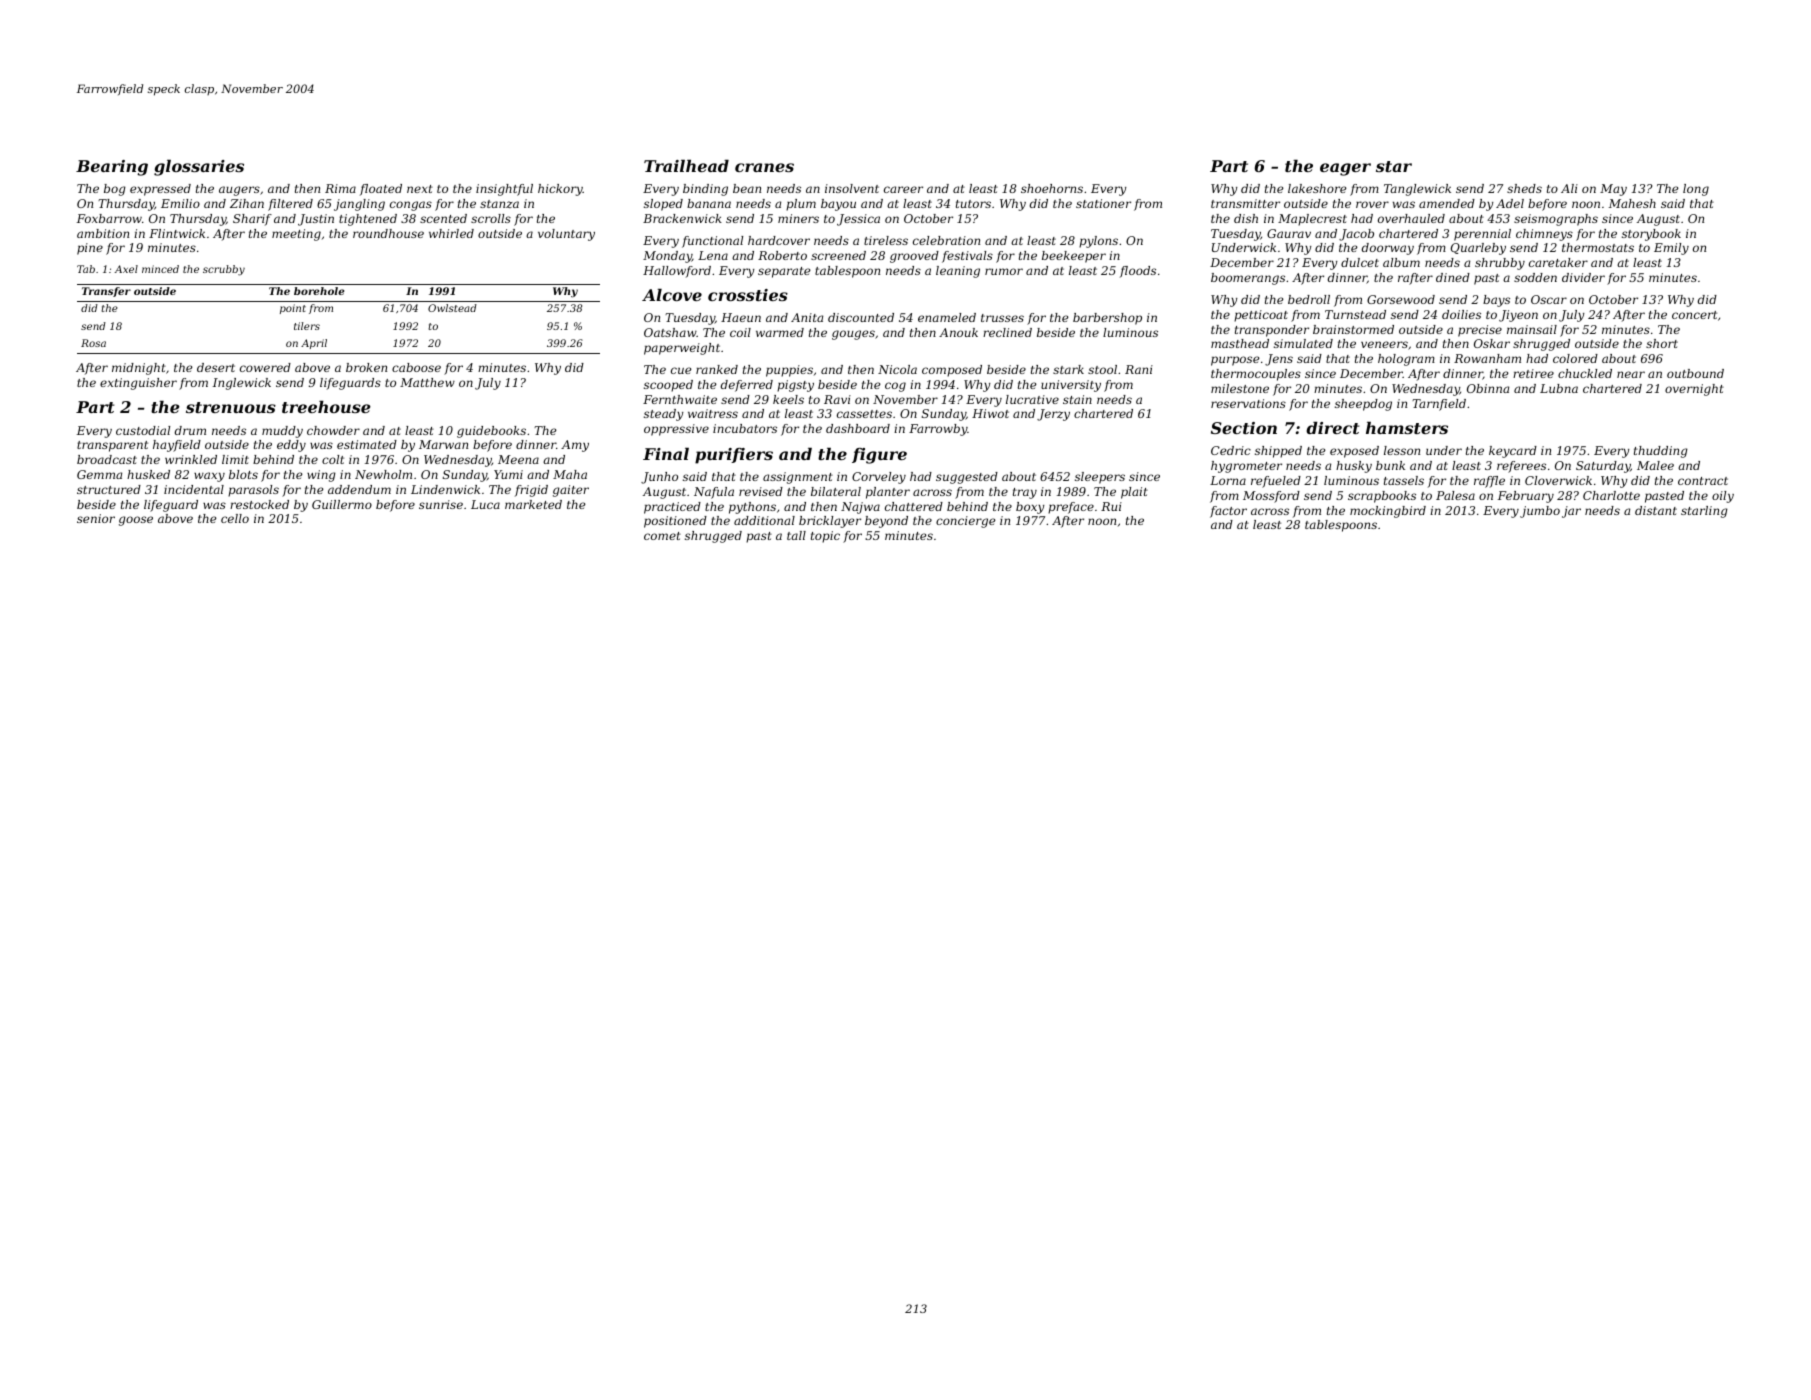 The width and height of the document is (1811, 1400). I want to click on Jessica, so click(858, 220).
